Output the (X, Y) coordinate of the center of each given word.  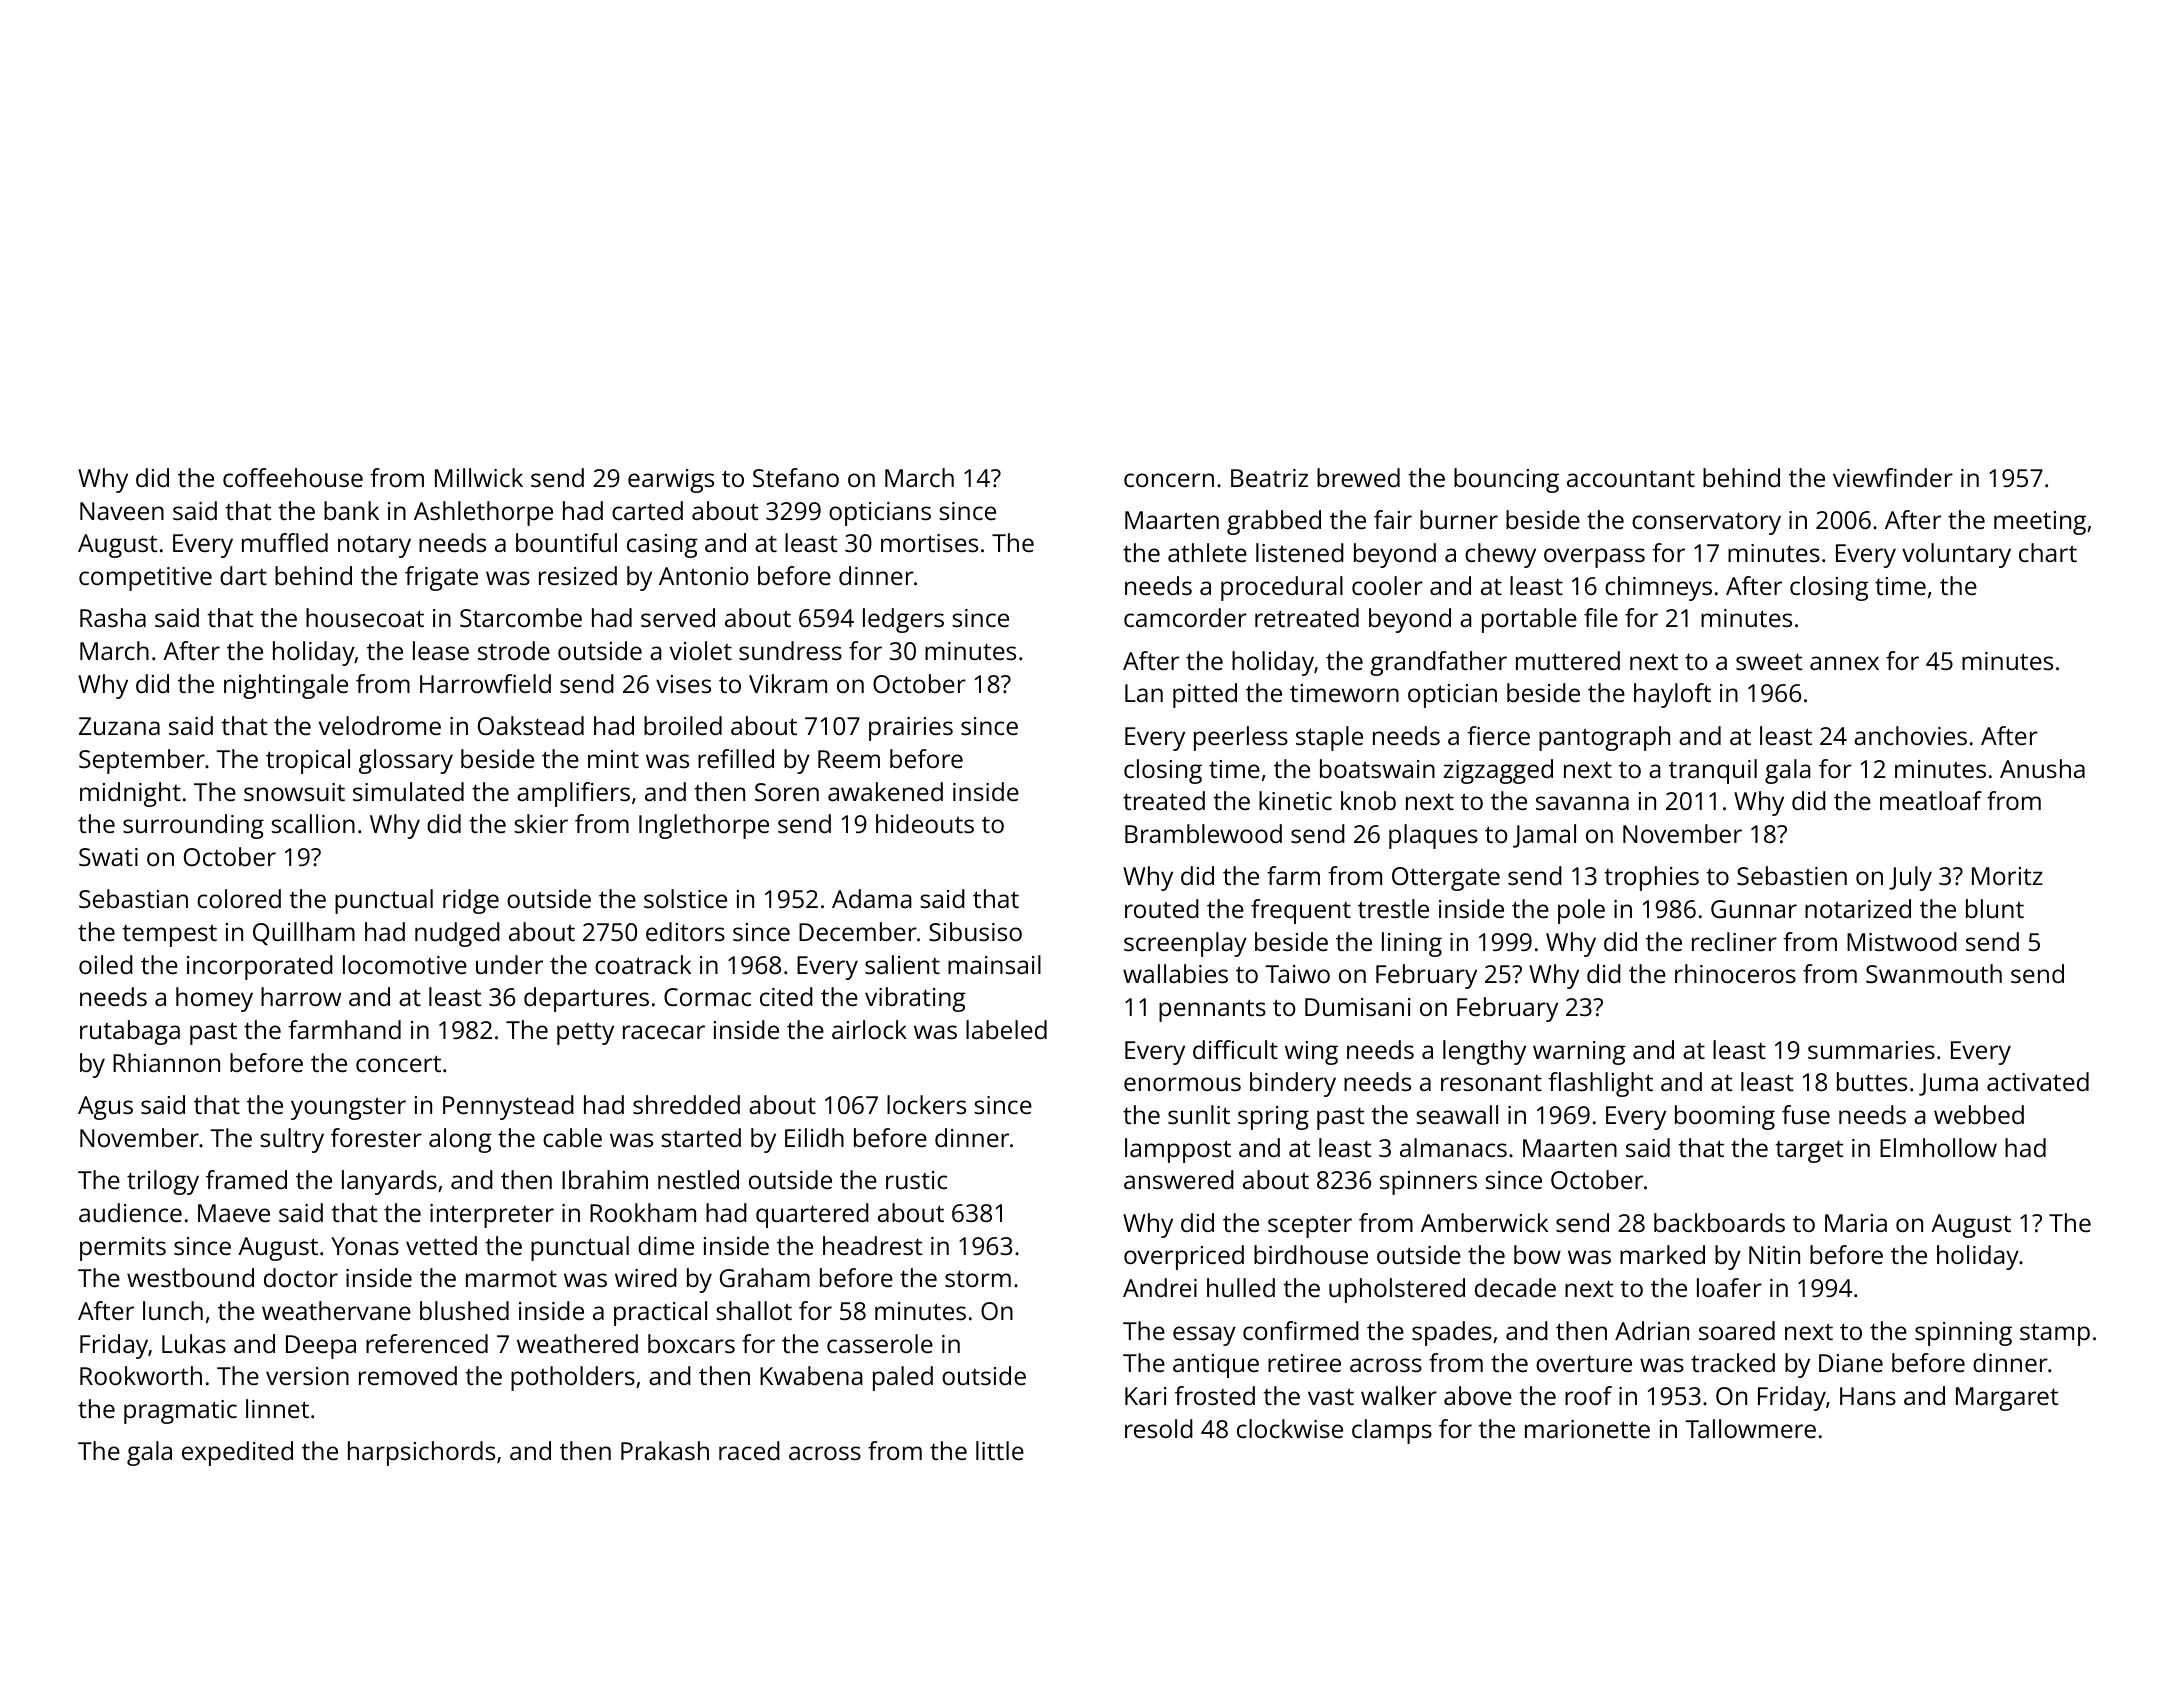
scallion (313, 823)
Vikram (788, 683)
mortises (929, 543)
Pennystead (508, 1107)
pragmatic (180, 1412)
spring (1273, 1118)
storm (978, 1278)
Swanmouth (1934, 973)
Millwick (479, 477)
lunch (173, 1310)
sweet (1769, 661)
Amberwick (1484, 1222)
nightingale (286, 686)
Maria (1856, 1223)
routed (1162, 908)
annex (1844, 663)
